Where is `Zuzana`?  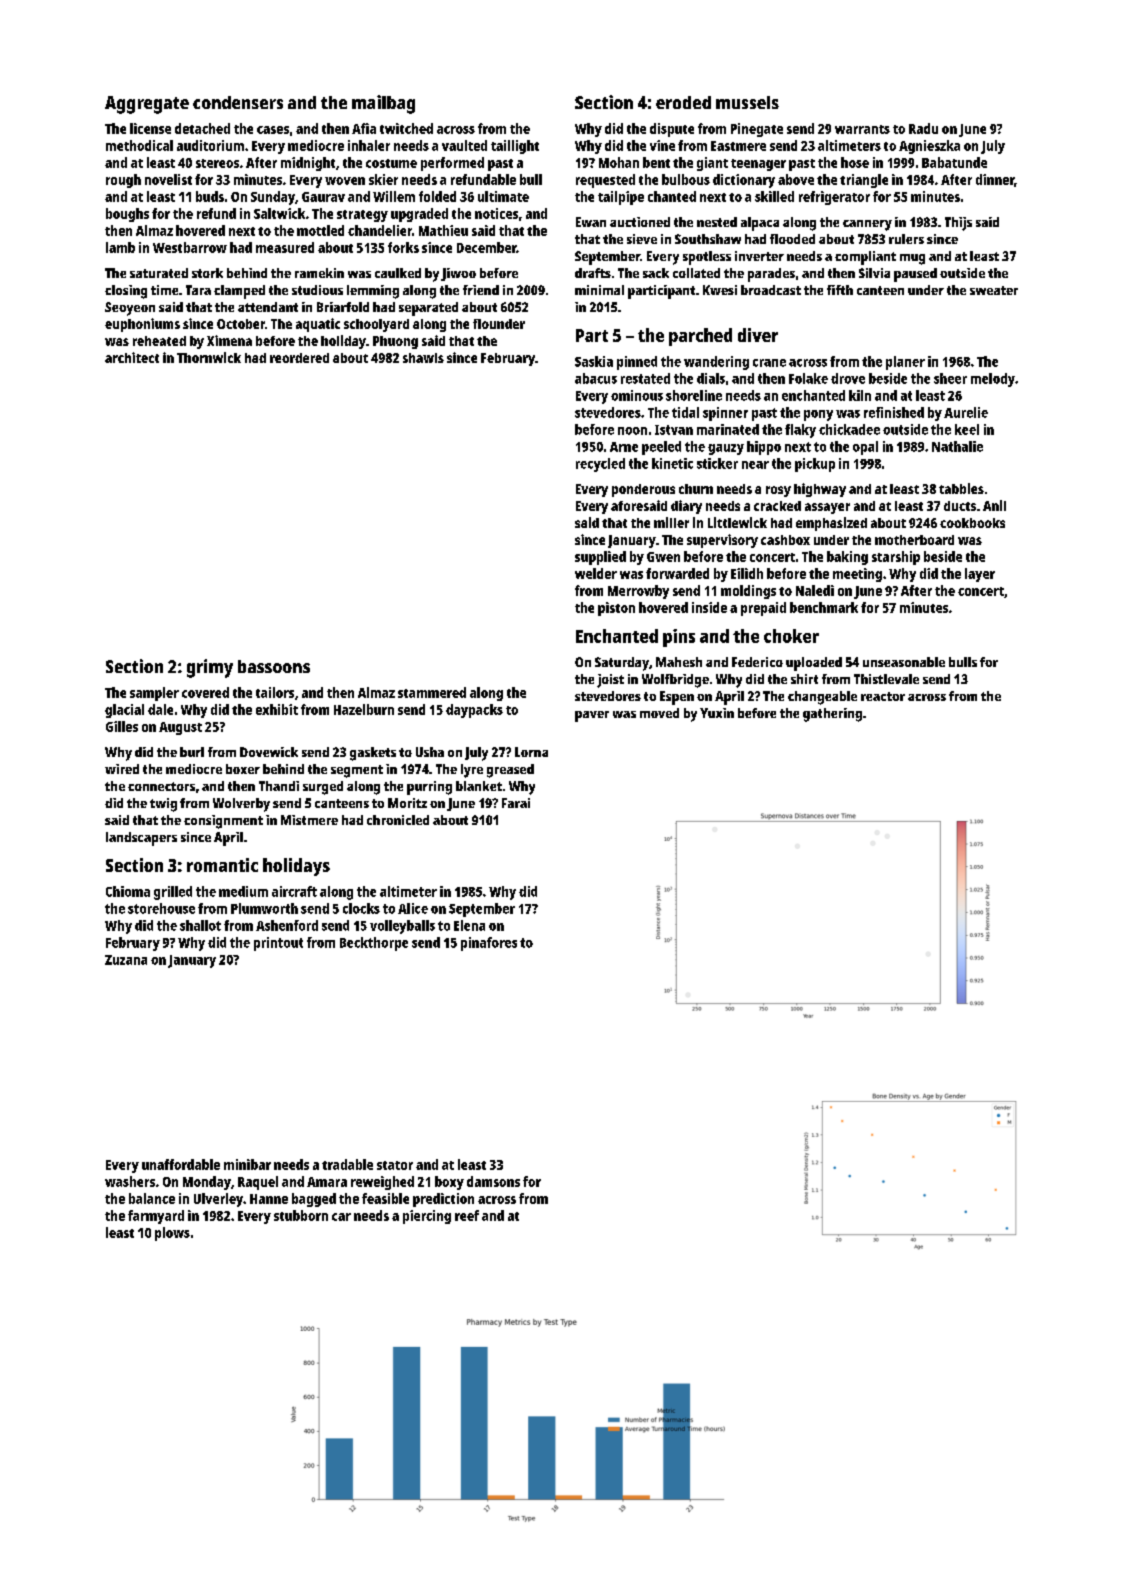
Zuzana is located at coordinates (126, 960).
